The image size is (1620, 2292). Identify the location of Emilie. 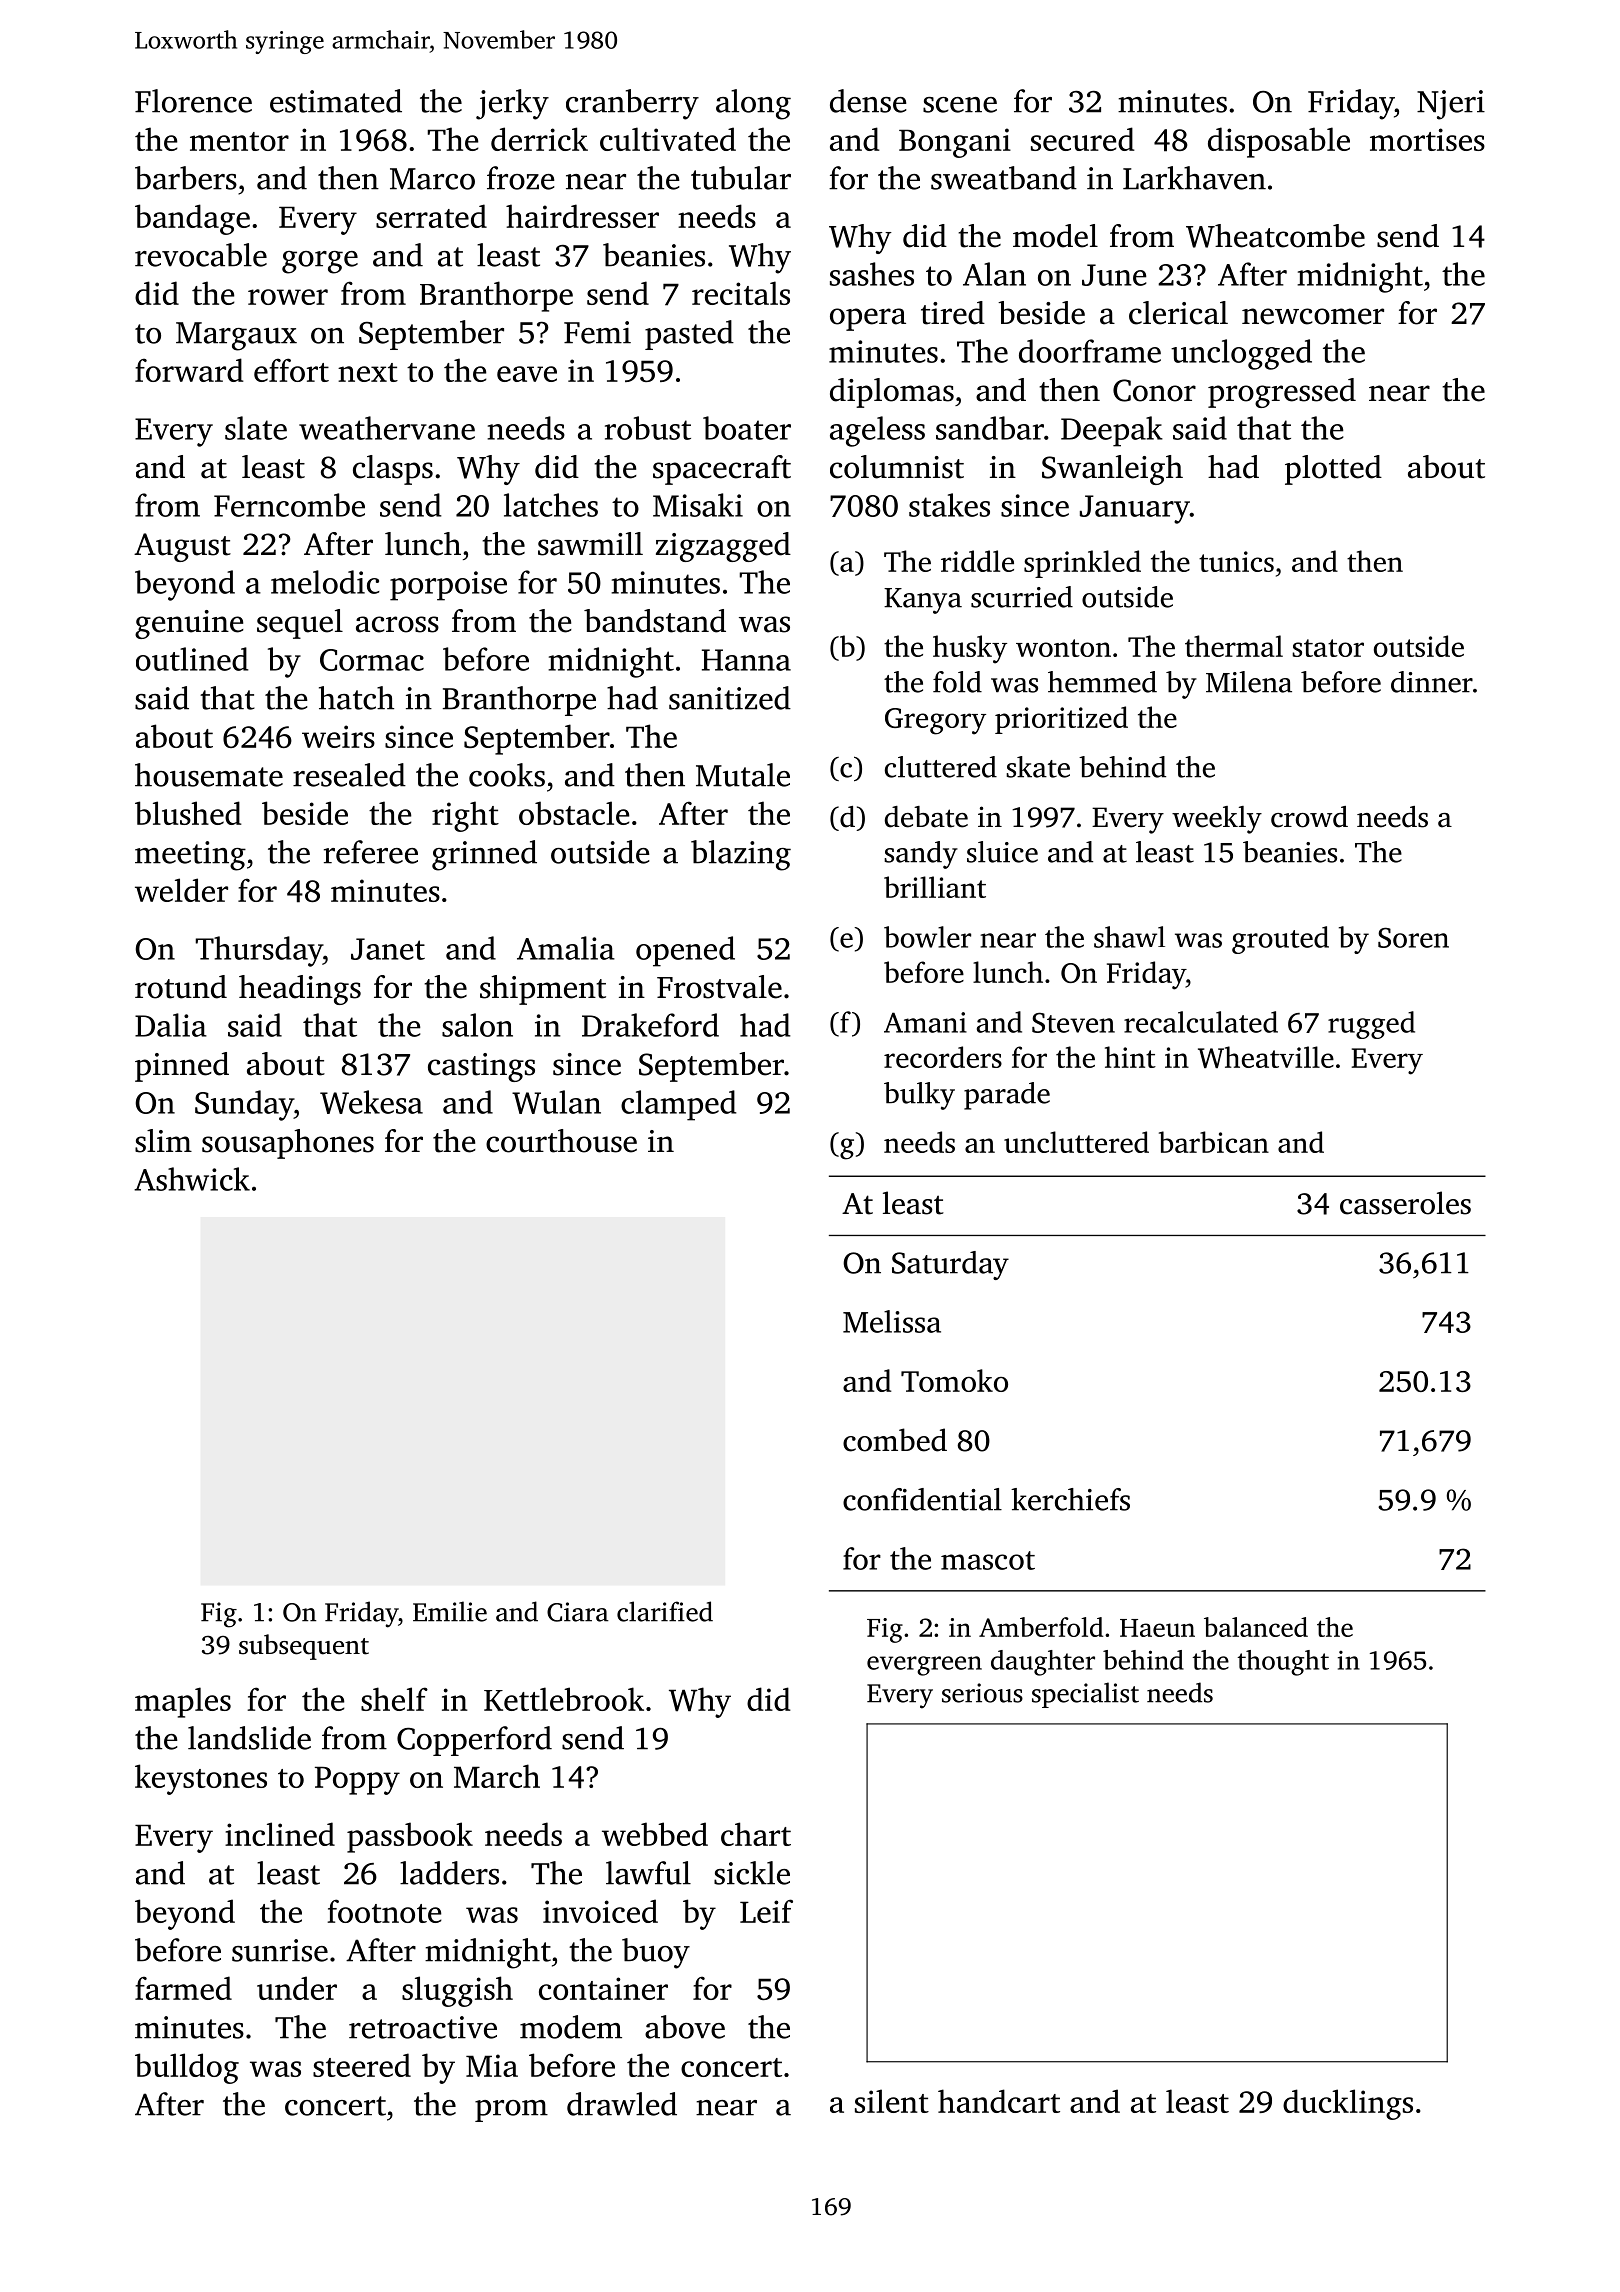
(450, 1611).
